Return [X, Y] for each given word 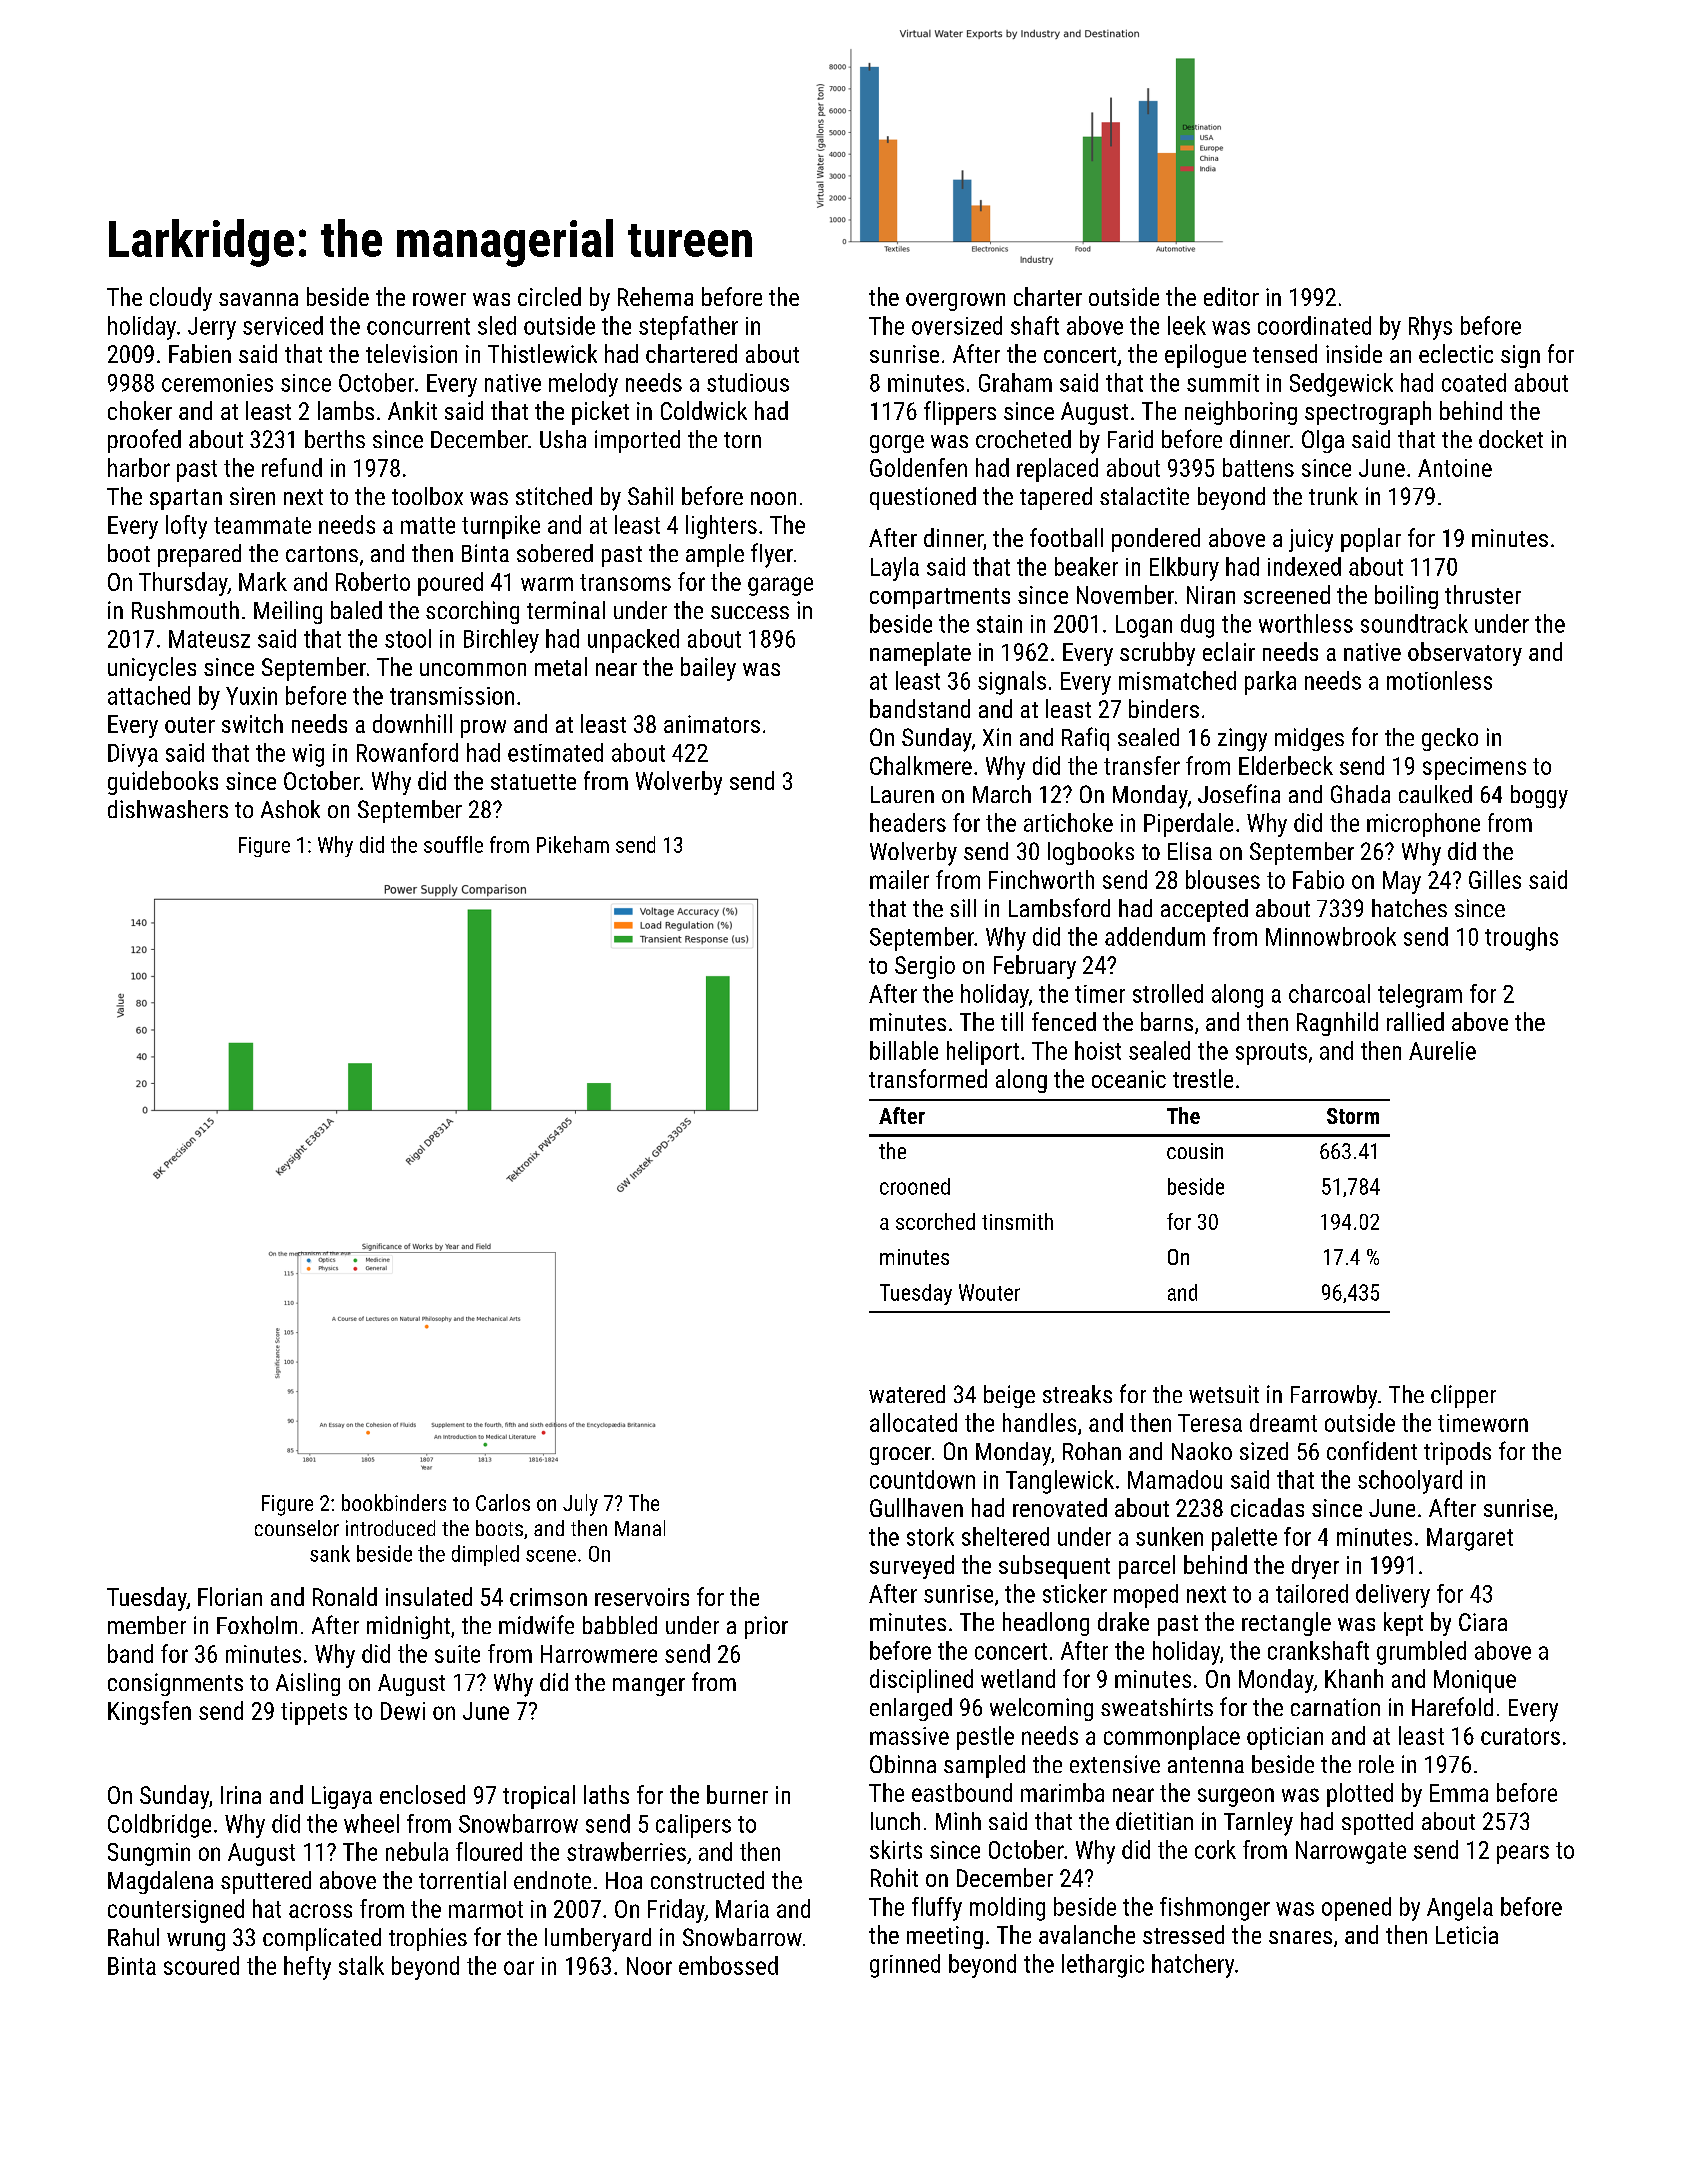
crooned [915, 1186]
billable [904, 1050]
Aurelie [1442, 1050]
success [750, 612]
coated [1474, 382]
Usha [563, 439]
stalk [361, 1965]
